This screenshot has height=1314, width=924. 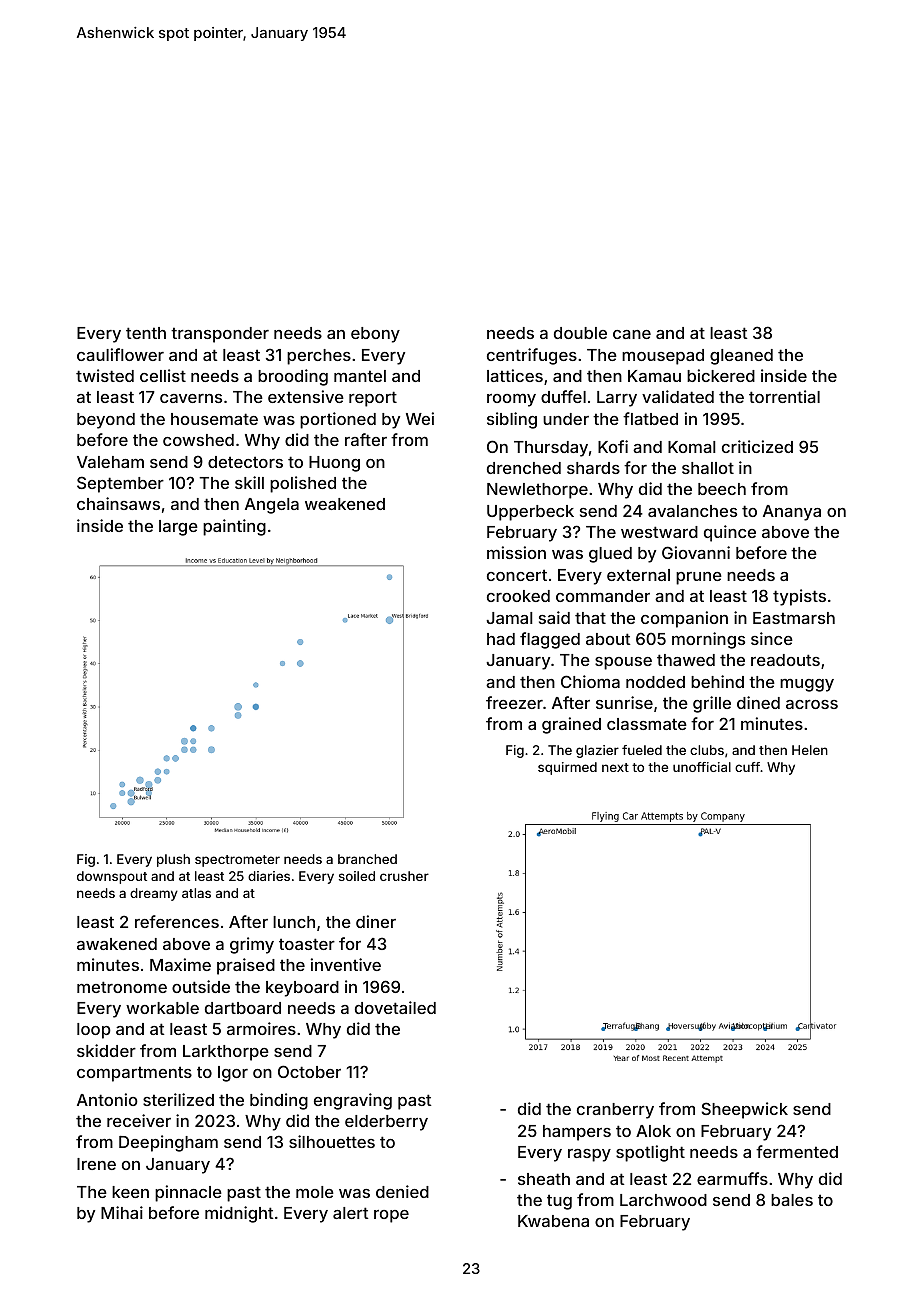 I want to click on midnight, so click(x=239, y=1214).
